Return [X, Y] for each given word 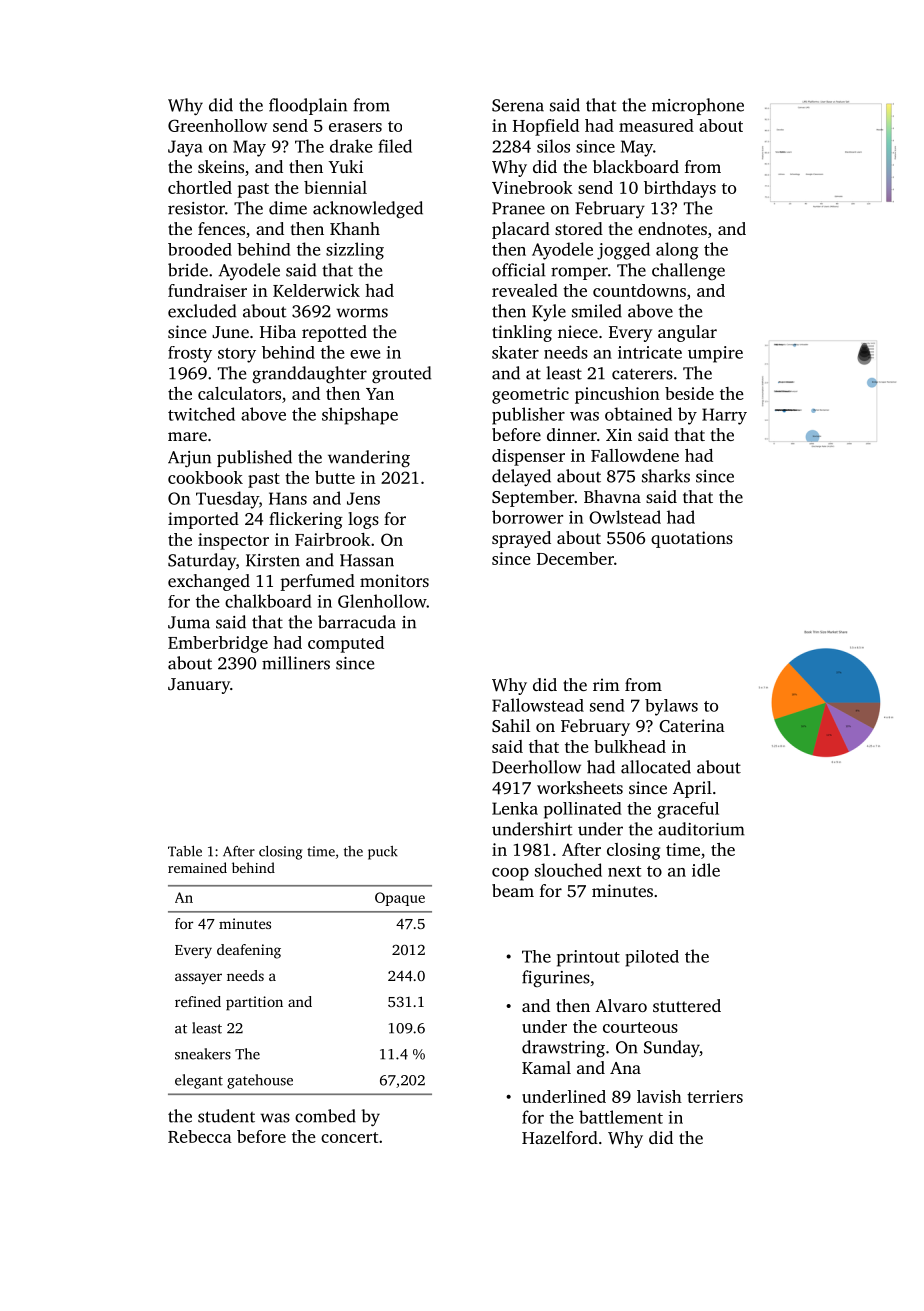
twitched [201, 414]
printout [588, 958]
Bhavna [612, 496]
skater [515, 352]
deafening [249, 951]
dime [288, 208]
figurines [556, 978]
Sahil [511, 726]
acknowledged [368, 209]
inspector [233, 541]
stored [579, 228]
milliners [296, 663]
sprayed [521, 539]
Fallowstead [538, 705]
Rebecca [200, 1136]
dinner [572, 434]
